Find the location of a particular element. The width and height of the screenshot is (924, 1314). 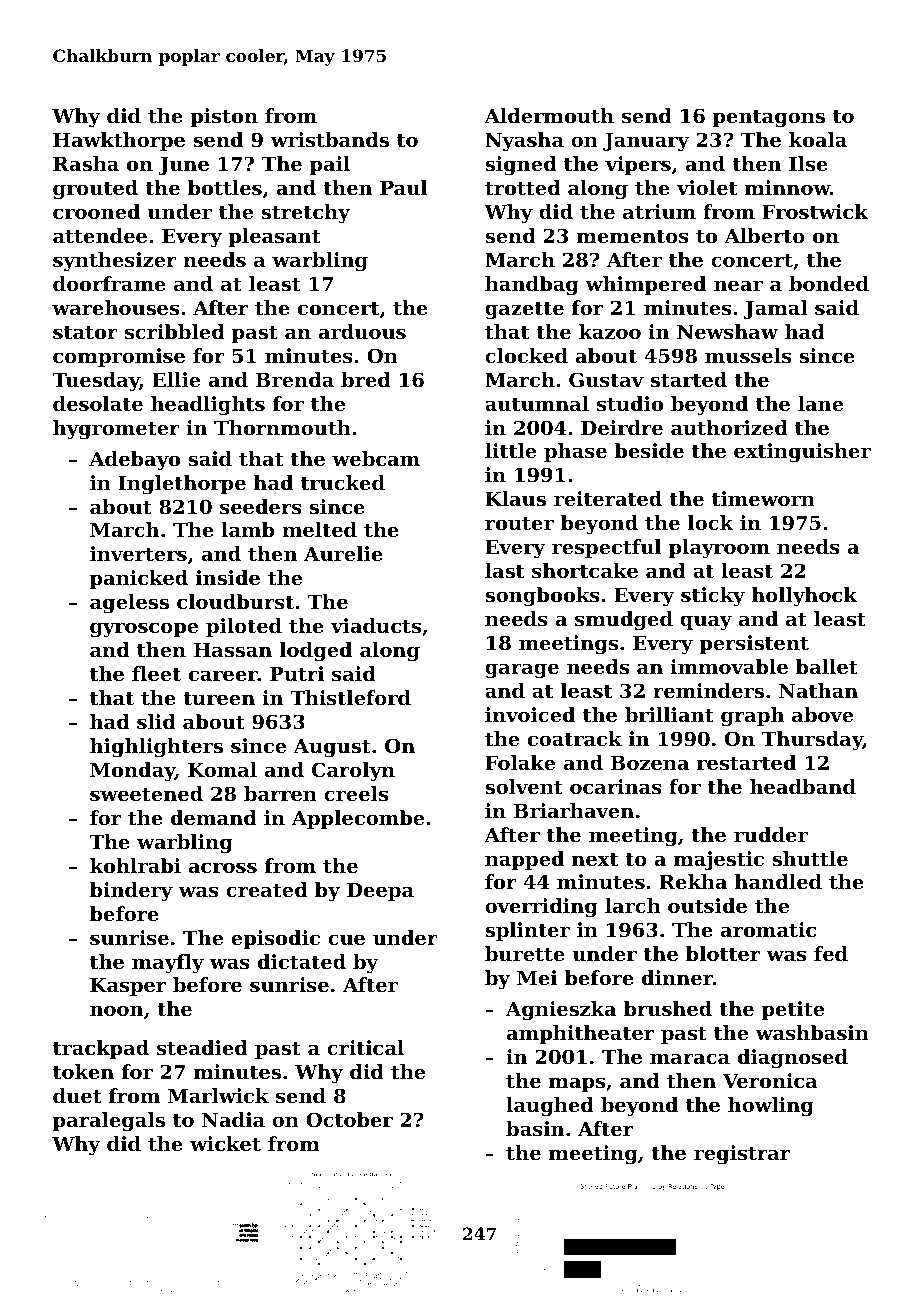

Aldermouth is located at coordinates (549, 116).
